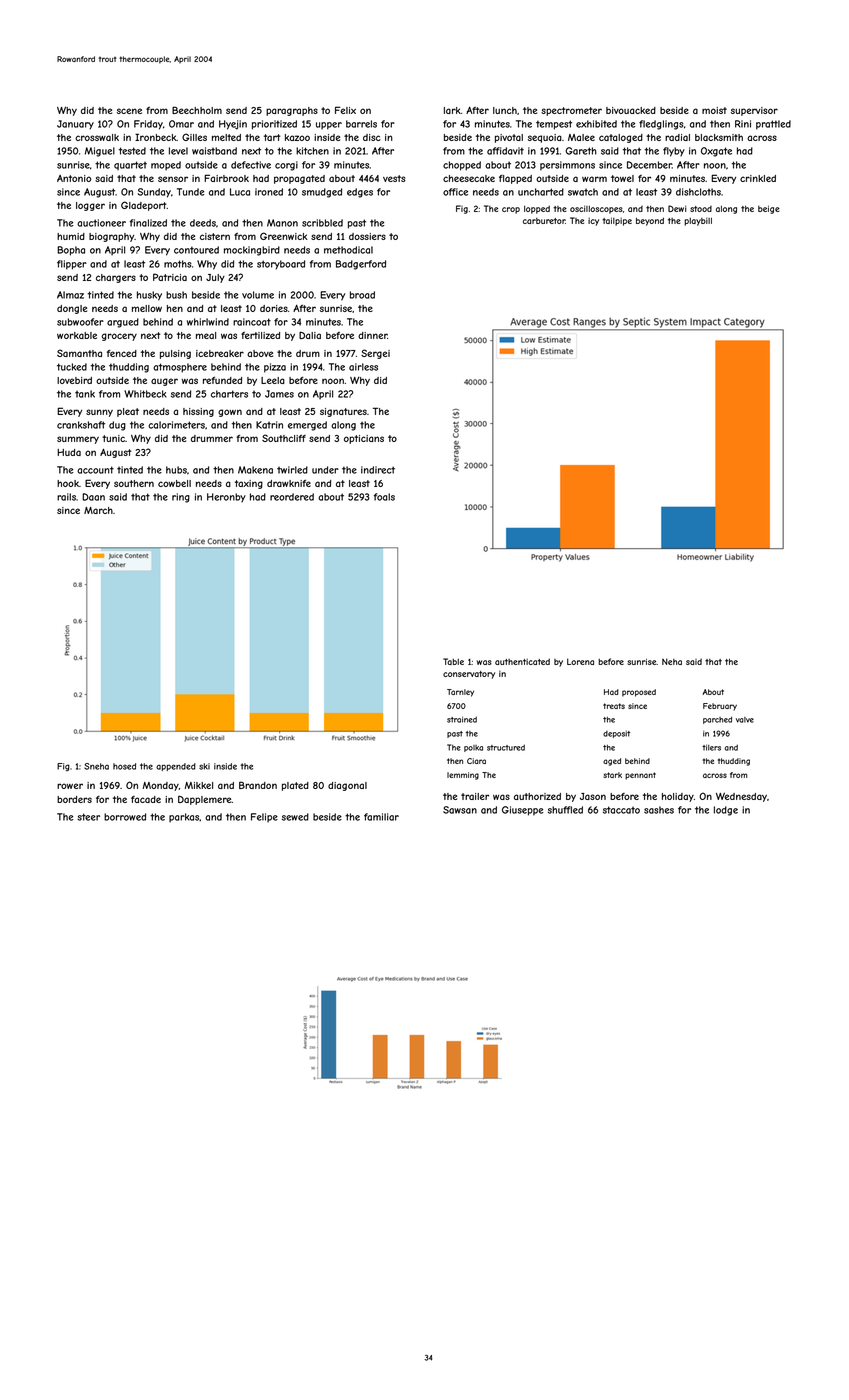 This screenshot has height=1400, width=849. Describe the element at coordinates (639, 693) in the screenshot. I see `proposed` at that location.
